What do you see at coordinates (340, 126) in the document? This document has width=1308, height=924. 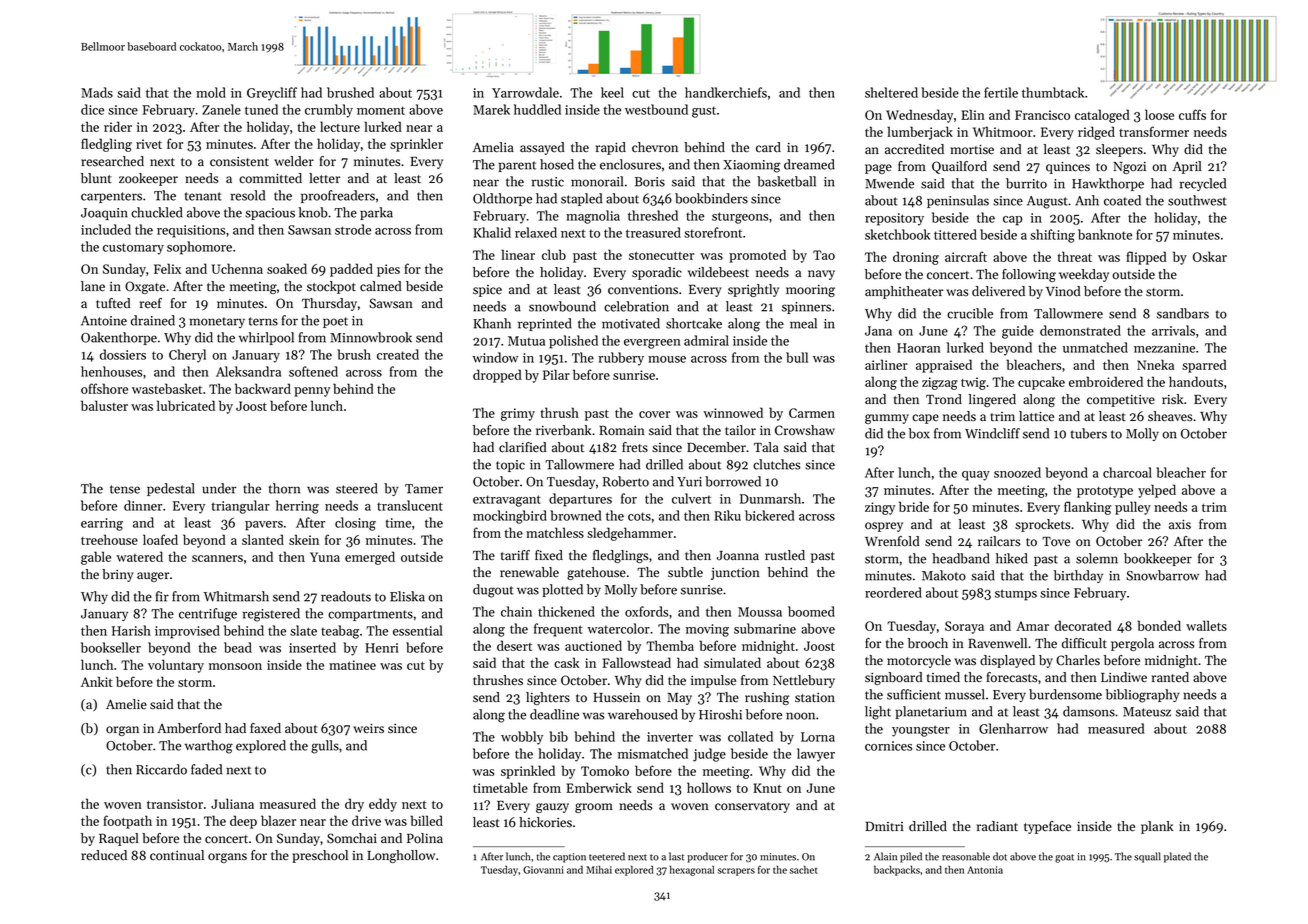 I see `lecture` at bounding box center [340, 126].
